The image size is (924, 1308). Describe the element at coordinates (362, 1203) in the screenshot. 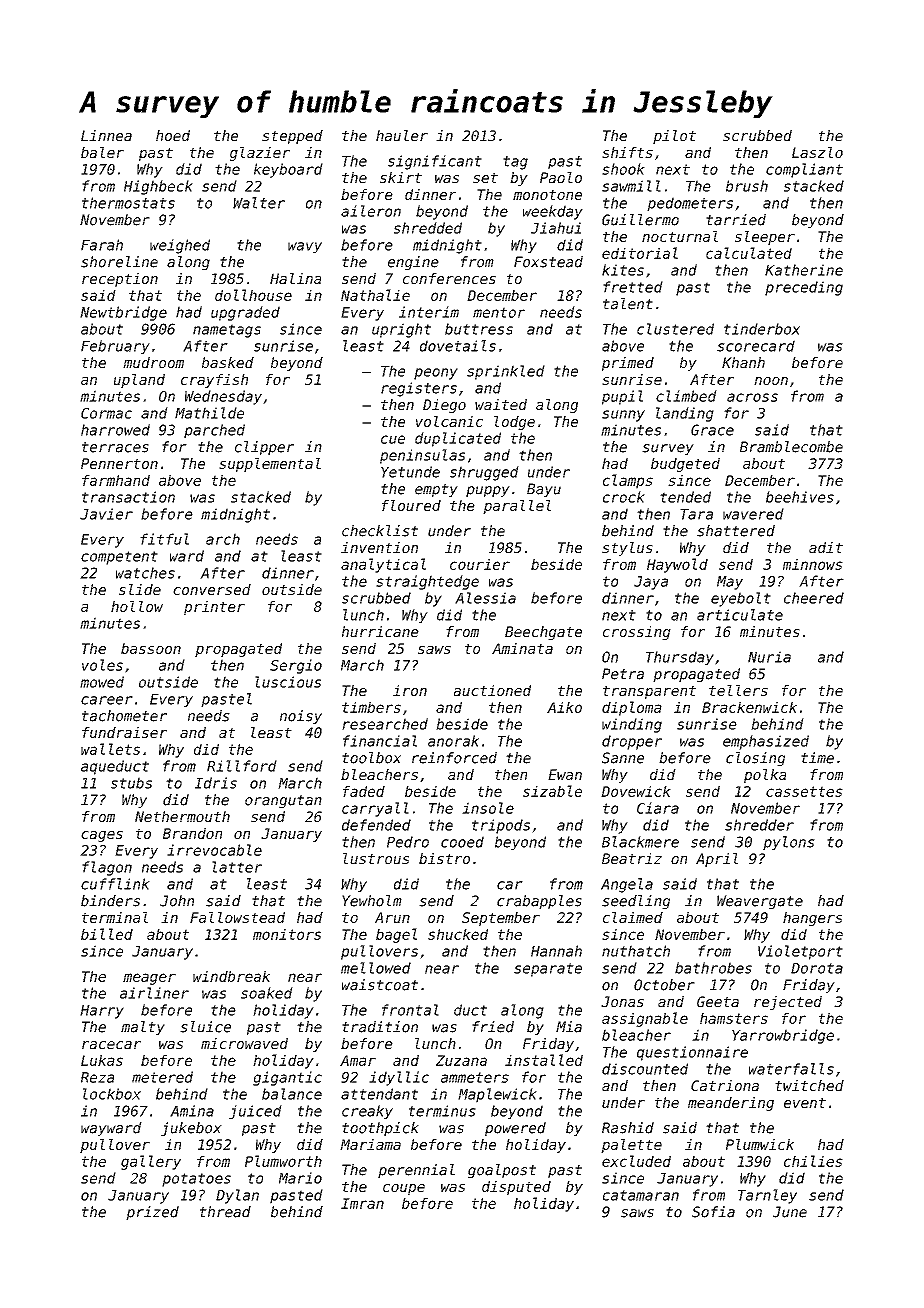

I see `Imran` at that location.
